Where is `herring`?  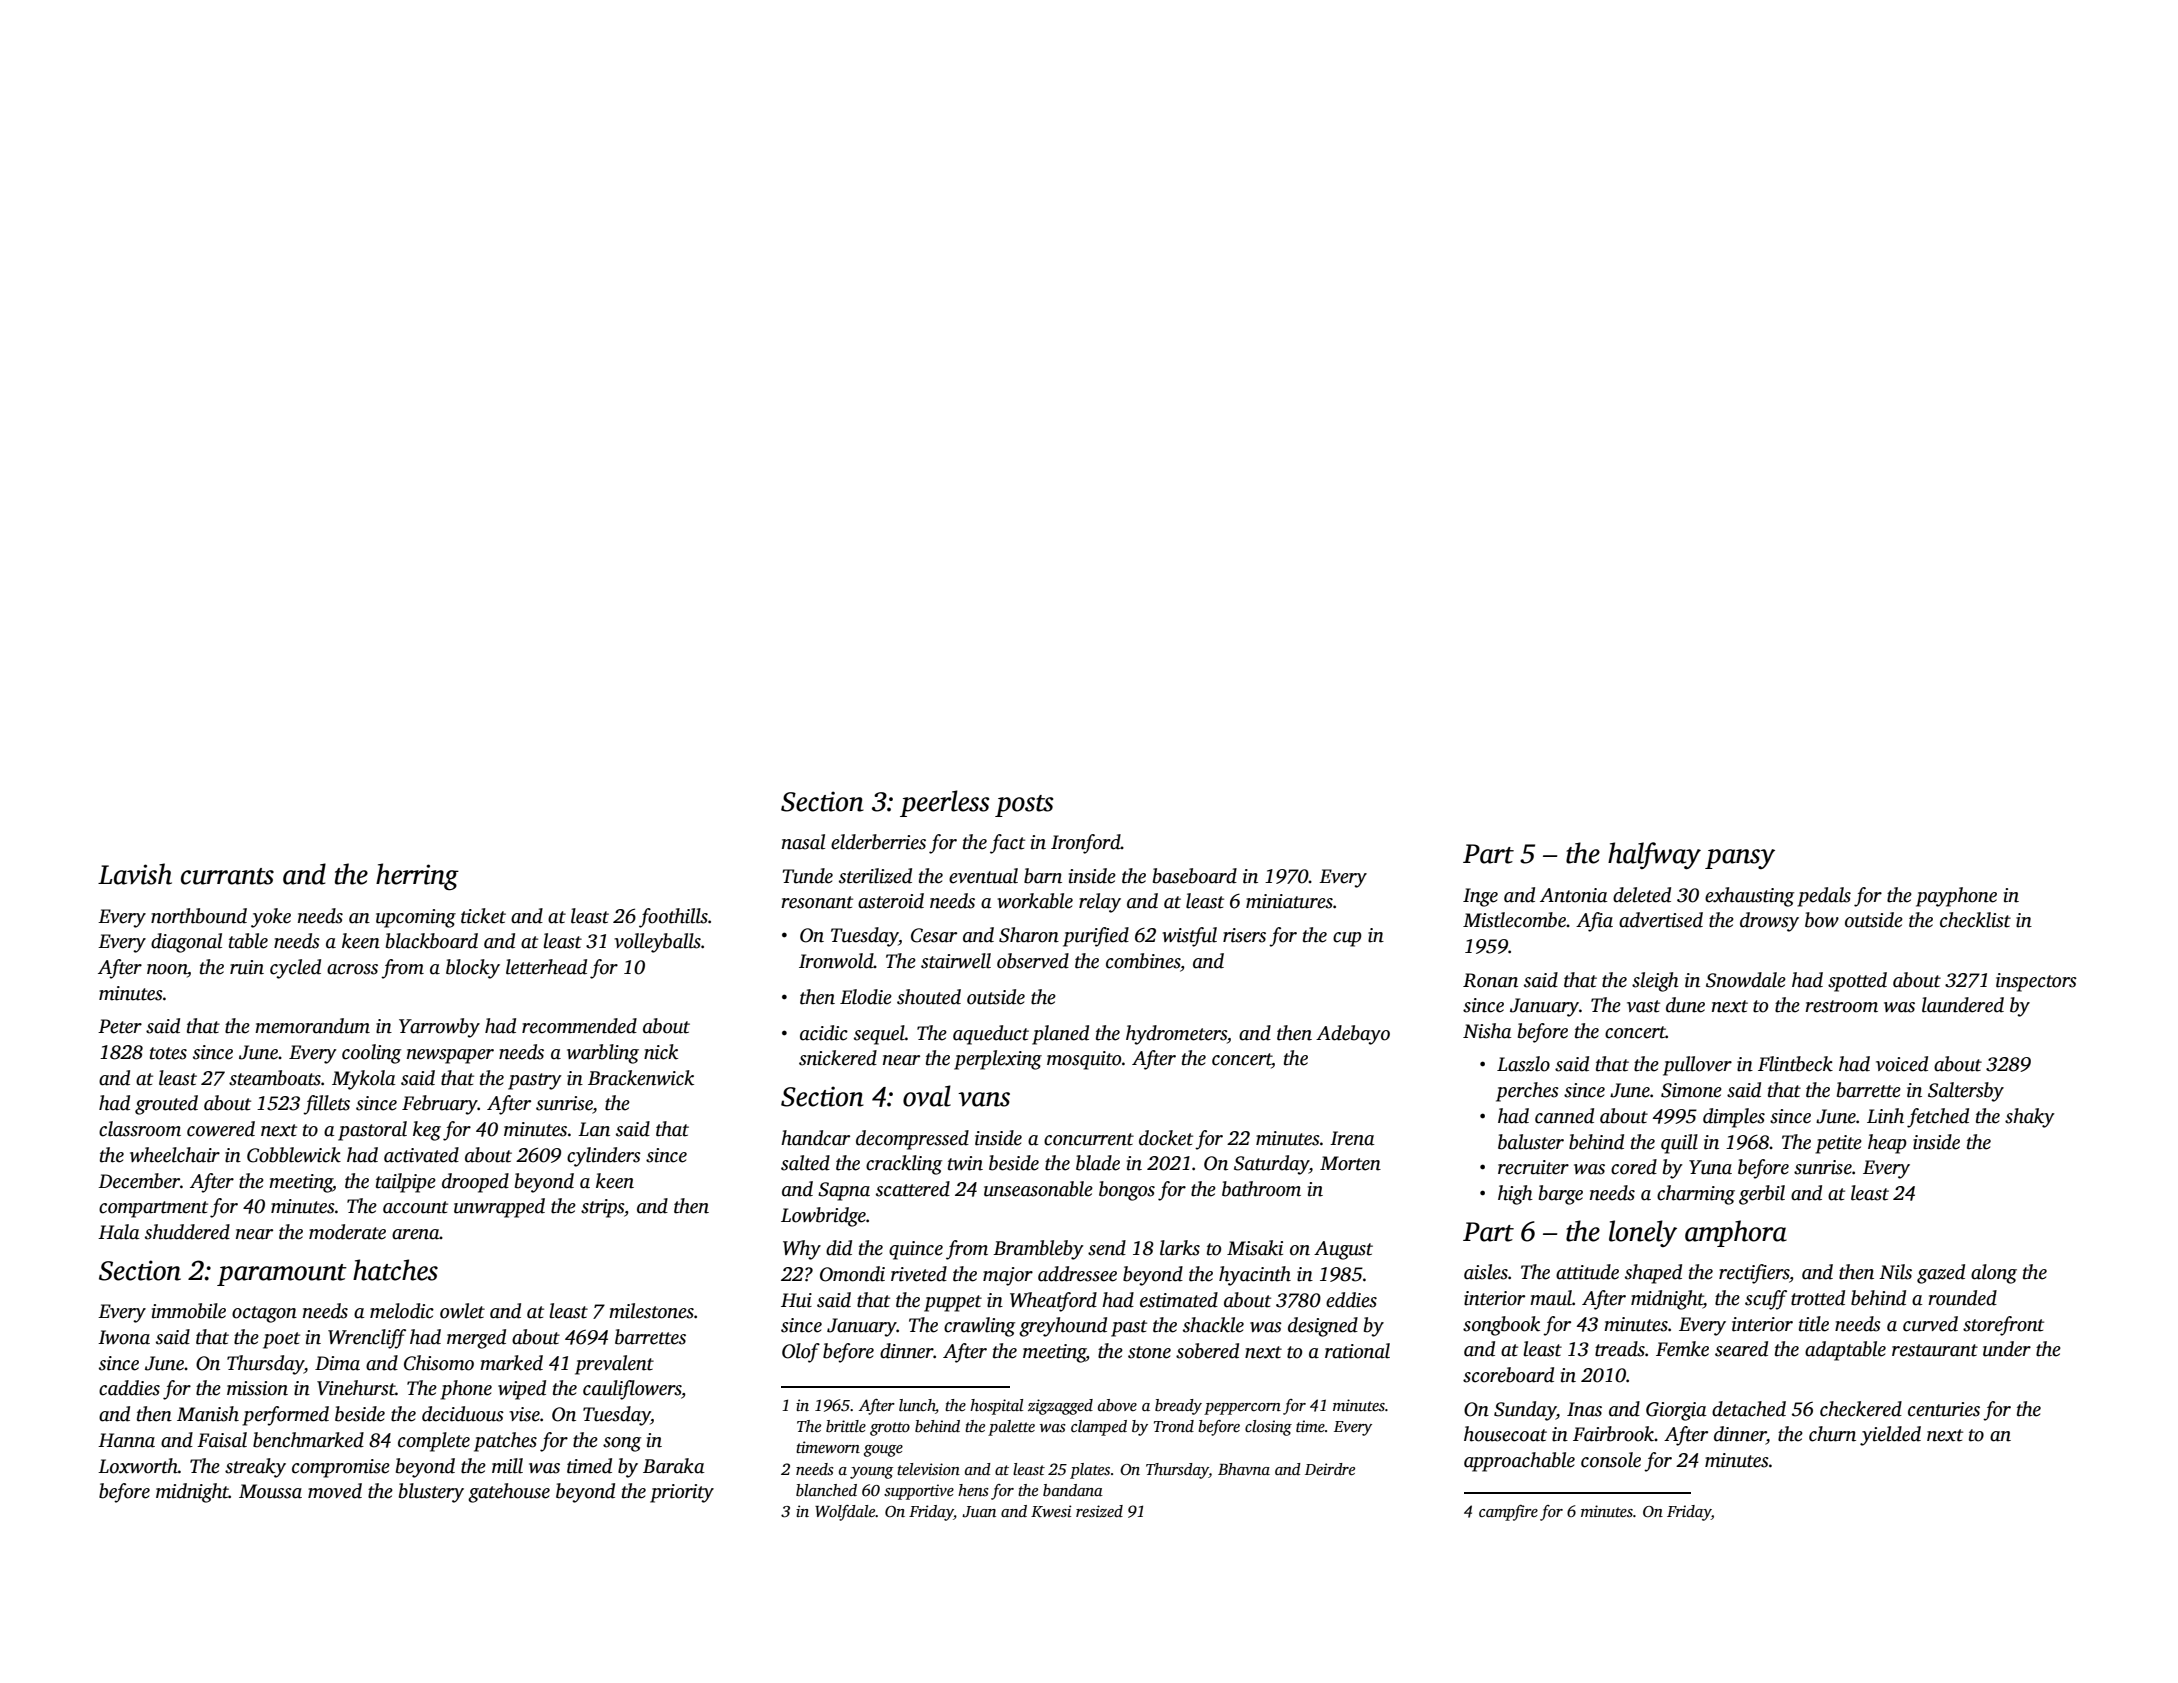 herring is located at coordinates (417, 876).
